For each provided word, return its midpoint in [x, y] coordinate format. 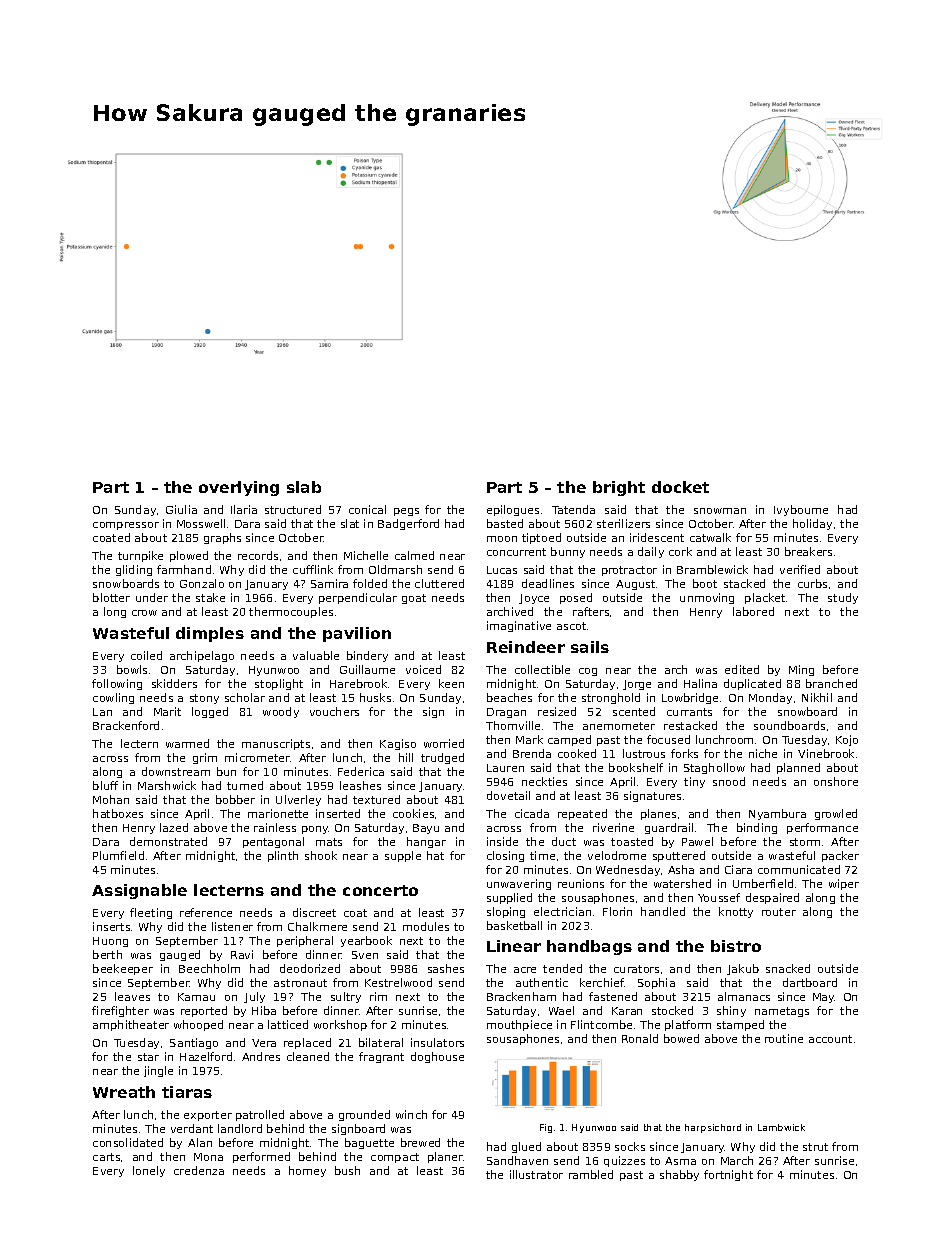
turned [245, 785]
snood [729, 781]
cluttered [439, 583]
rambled [591, 1174]
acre [525, 970]
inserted [338, 813]
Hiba [264, 1010]
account [830, 1039]
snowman [720, 511]
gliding [134, 570]
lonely [149, 1171]
